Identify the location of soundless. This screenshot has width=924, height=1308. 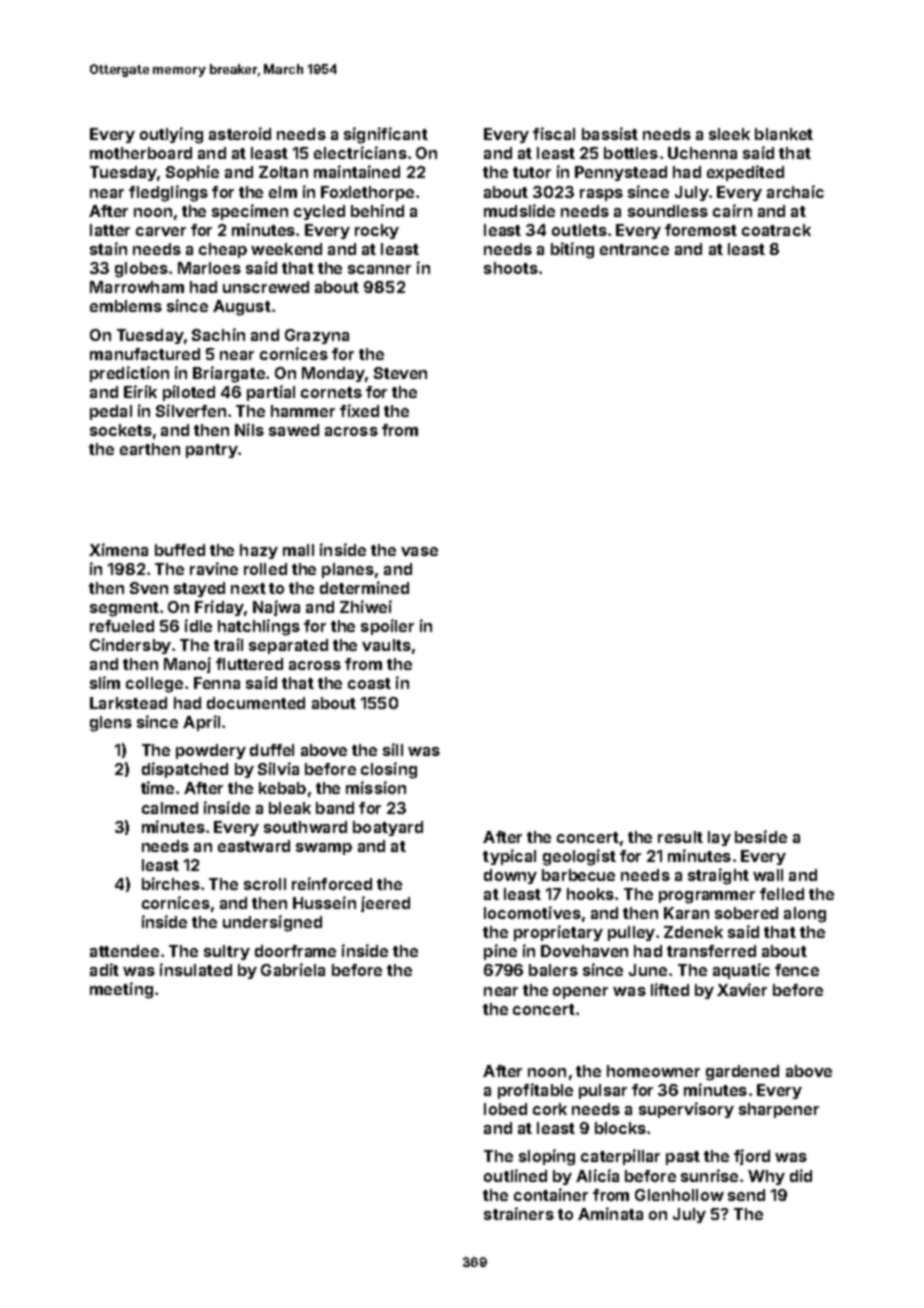
(668, 211).
